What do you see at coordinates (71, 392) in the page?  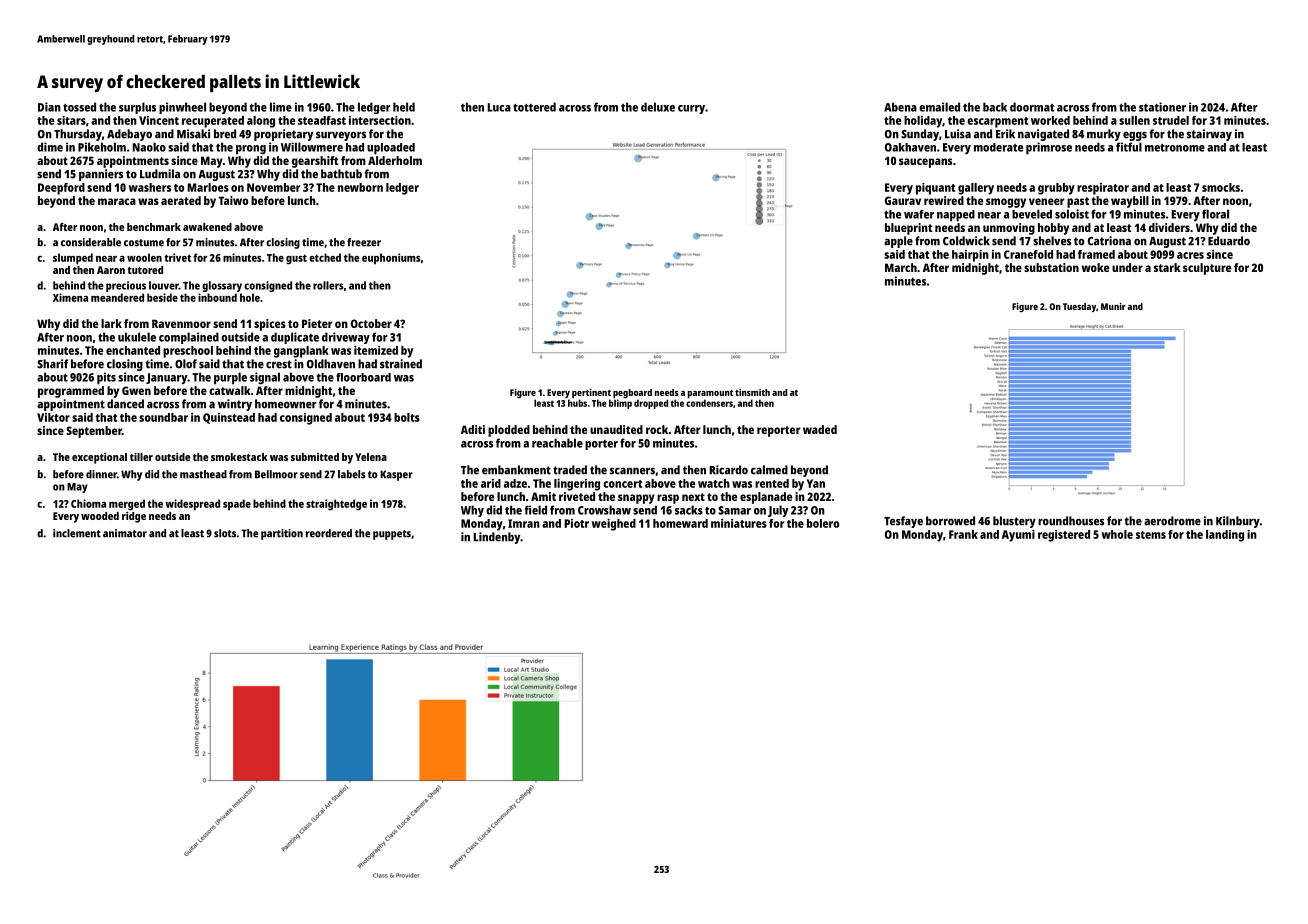 I see `programmed` at bounding box center [71, 392].
